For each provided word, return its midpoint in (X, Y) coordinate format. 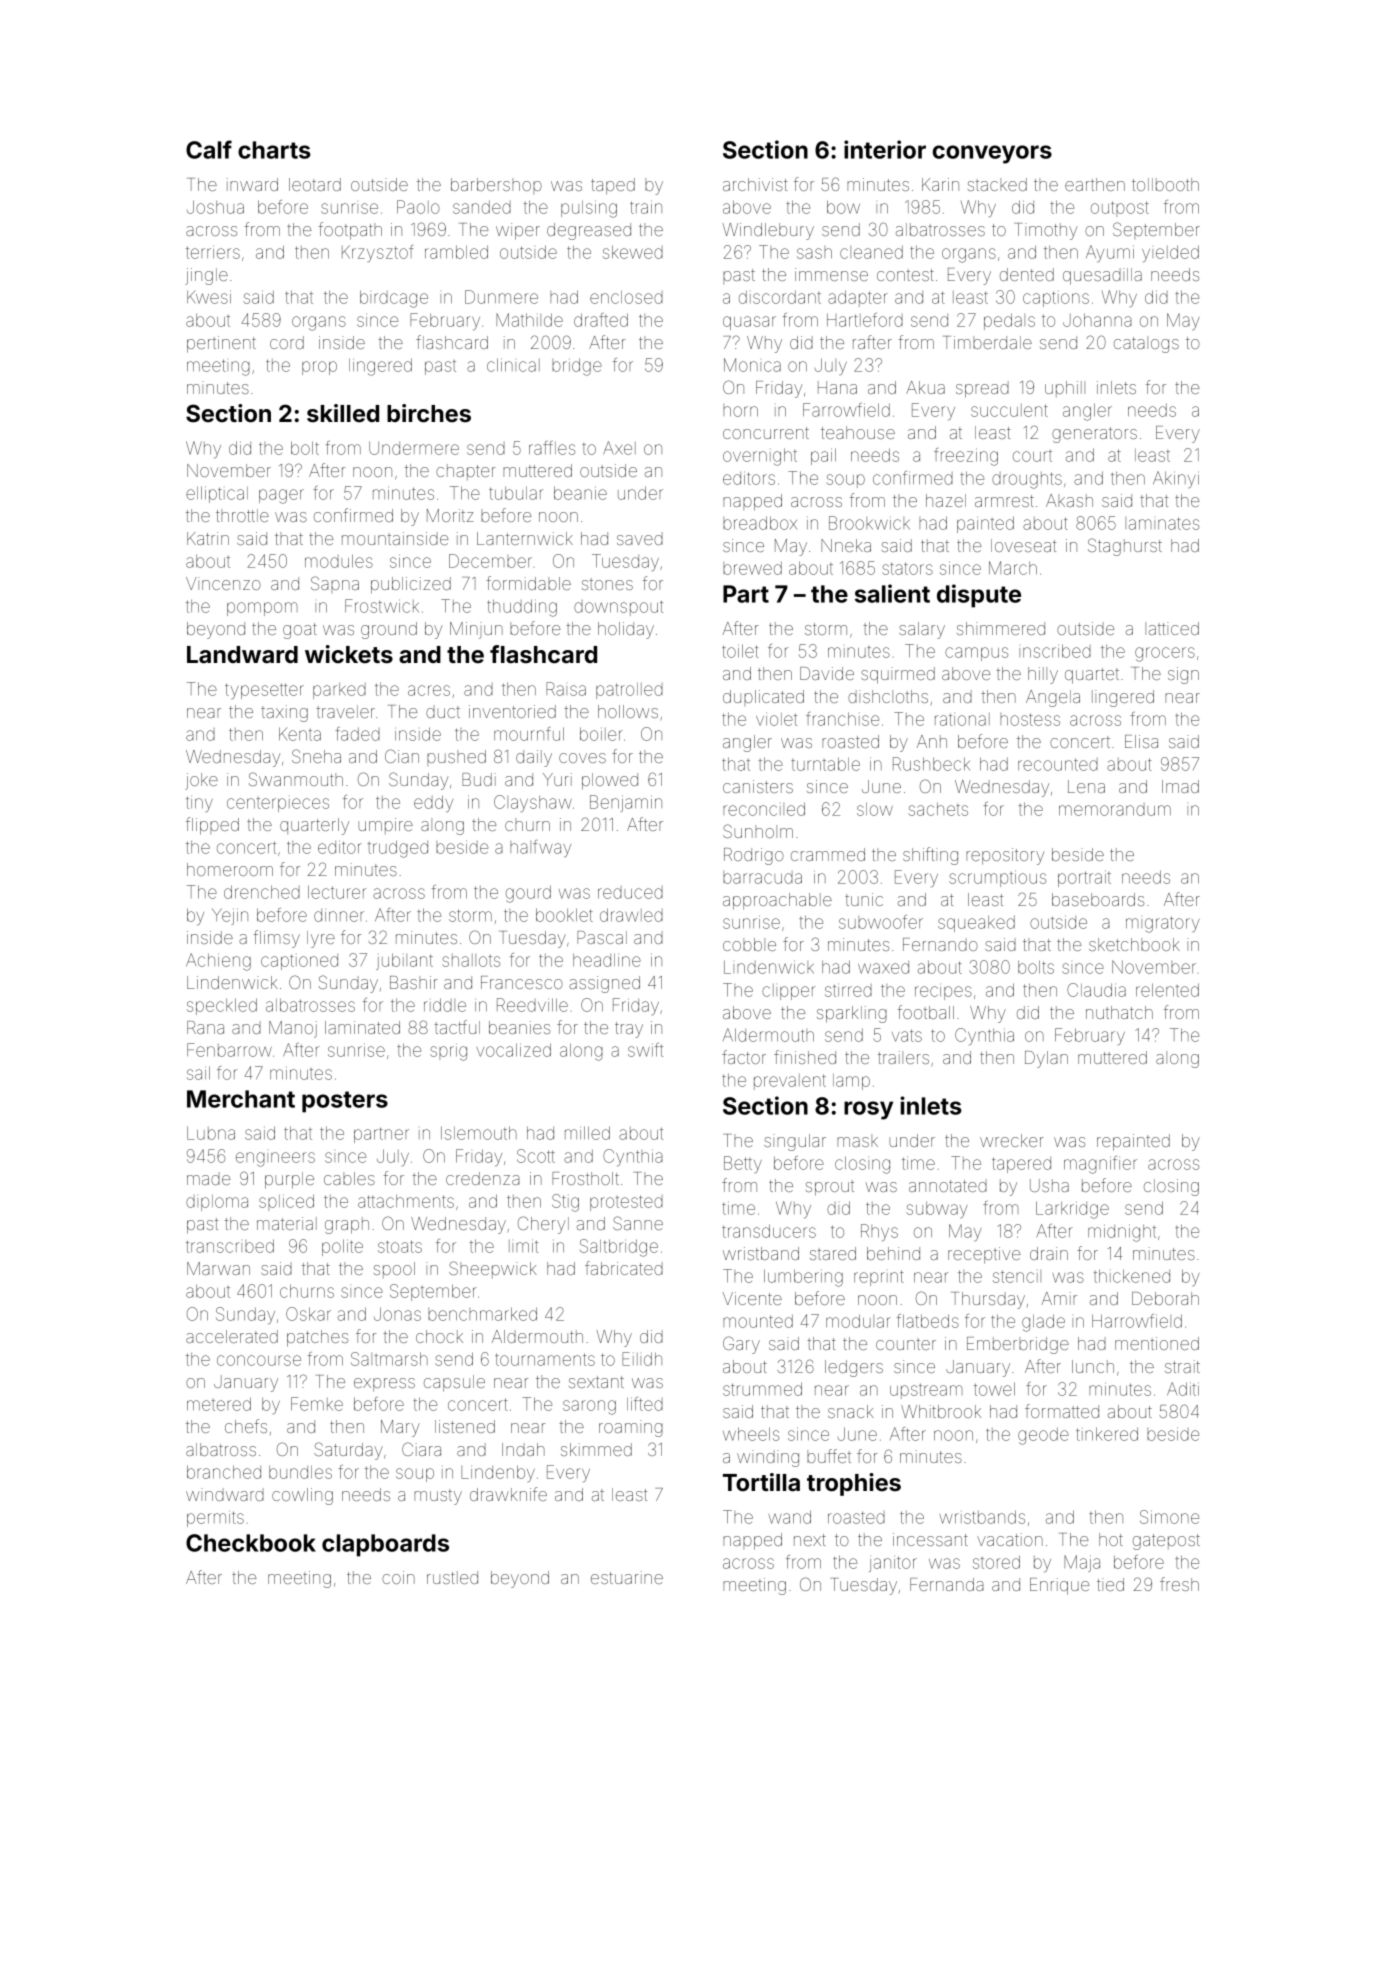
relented (1167, 990)
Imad (1180, 786)
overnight (760, 457)
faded (357, 734)
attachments (406, 1201)
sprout (830, 1188)
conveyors (992, 154)
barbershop (496, 186)
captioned (299, 962)
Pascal (602, 937)
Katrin (208, 538)
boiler (601, 734)
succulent (1009, 410)
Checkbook (251, 1543)
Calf (209, 149)
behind (893, 1253)
